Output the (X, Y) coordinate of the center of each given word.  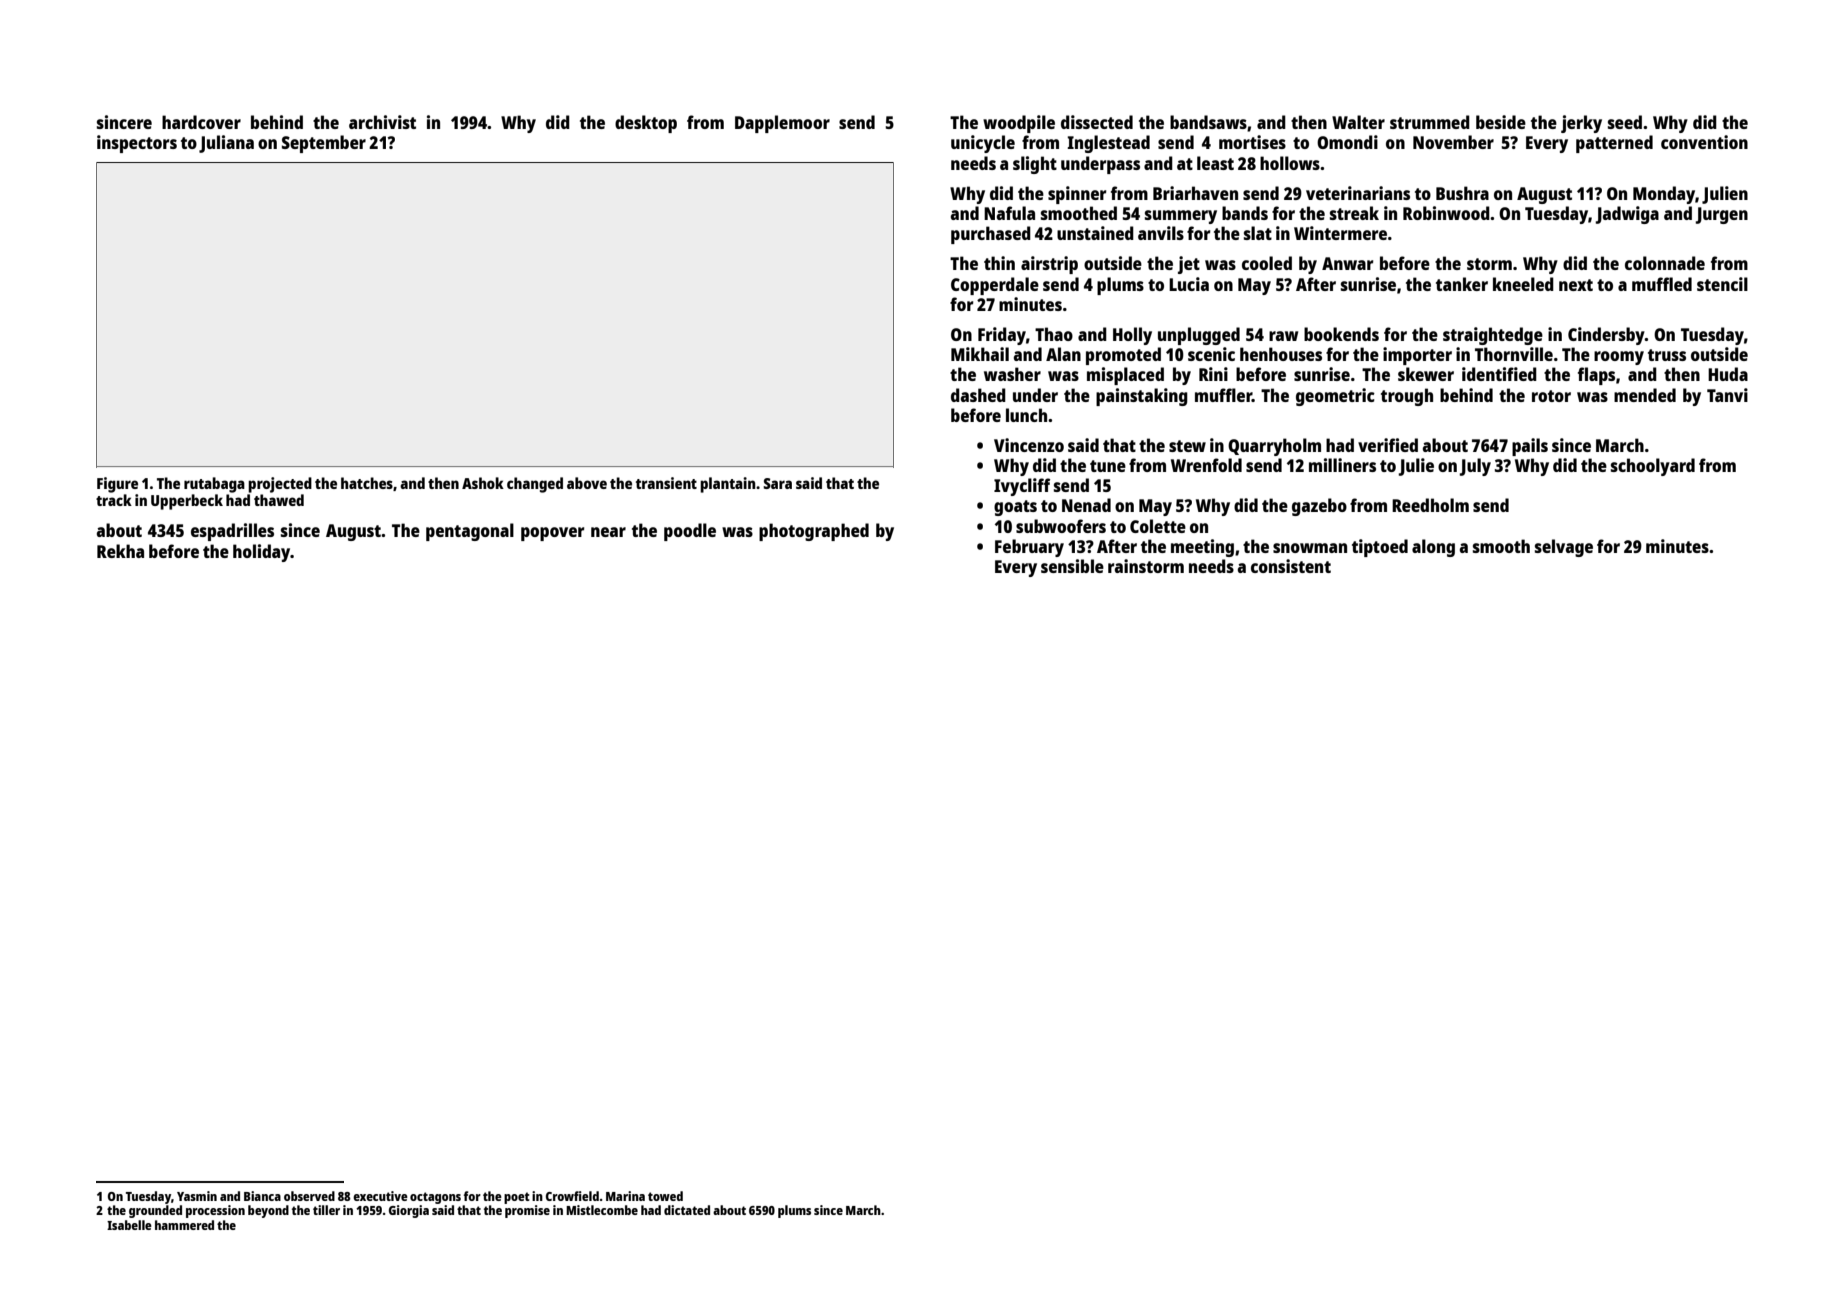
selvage (1564, 548)
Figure (117, 485)
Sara (777, 483)
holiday (262, 553)
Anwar (1347, 263)
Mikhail (980, 354)
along (1433, 548)
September (324, 144)
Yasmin (197, 1196)
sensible (1072, 566)
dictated (687, 1210)
